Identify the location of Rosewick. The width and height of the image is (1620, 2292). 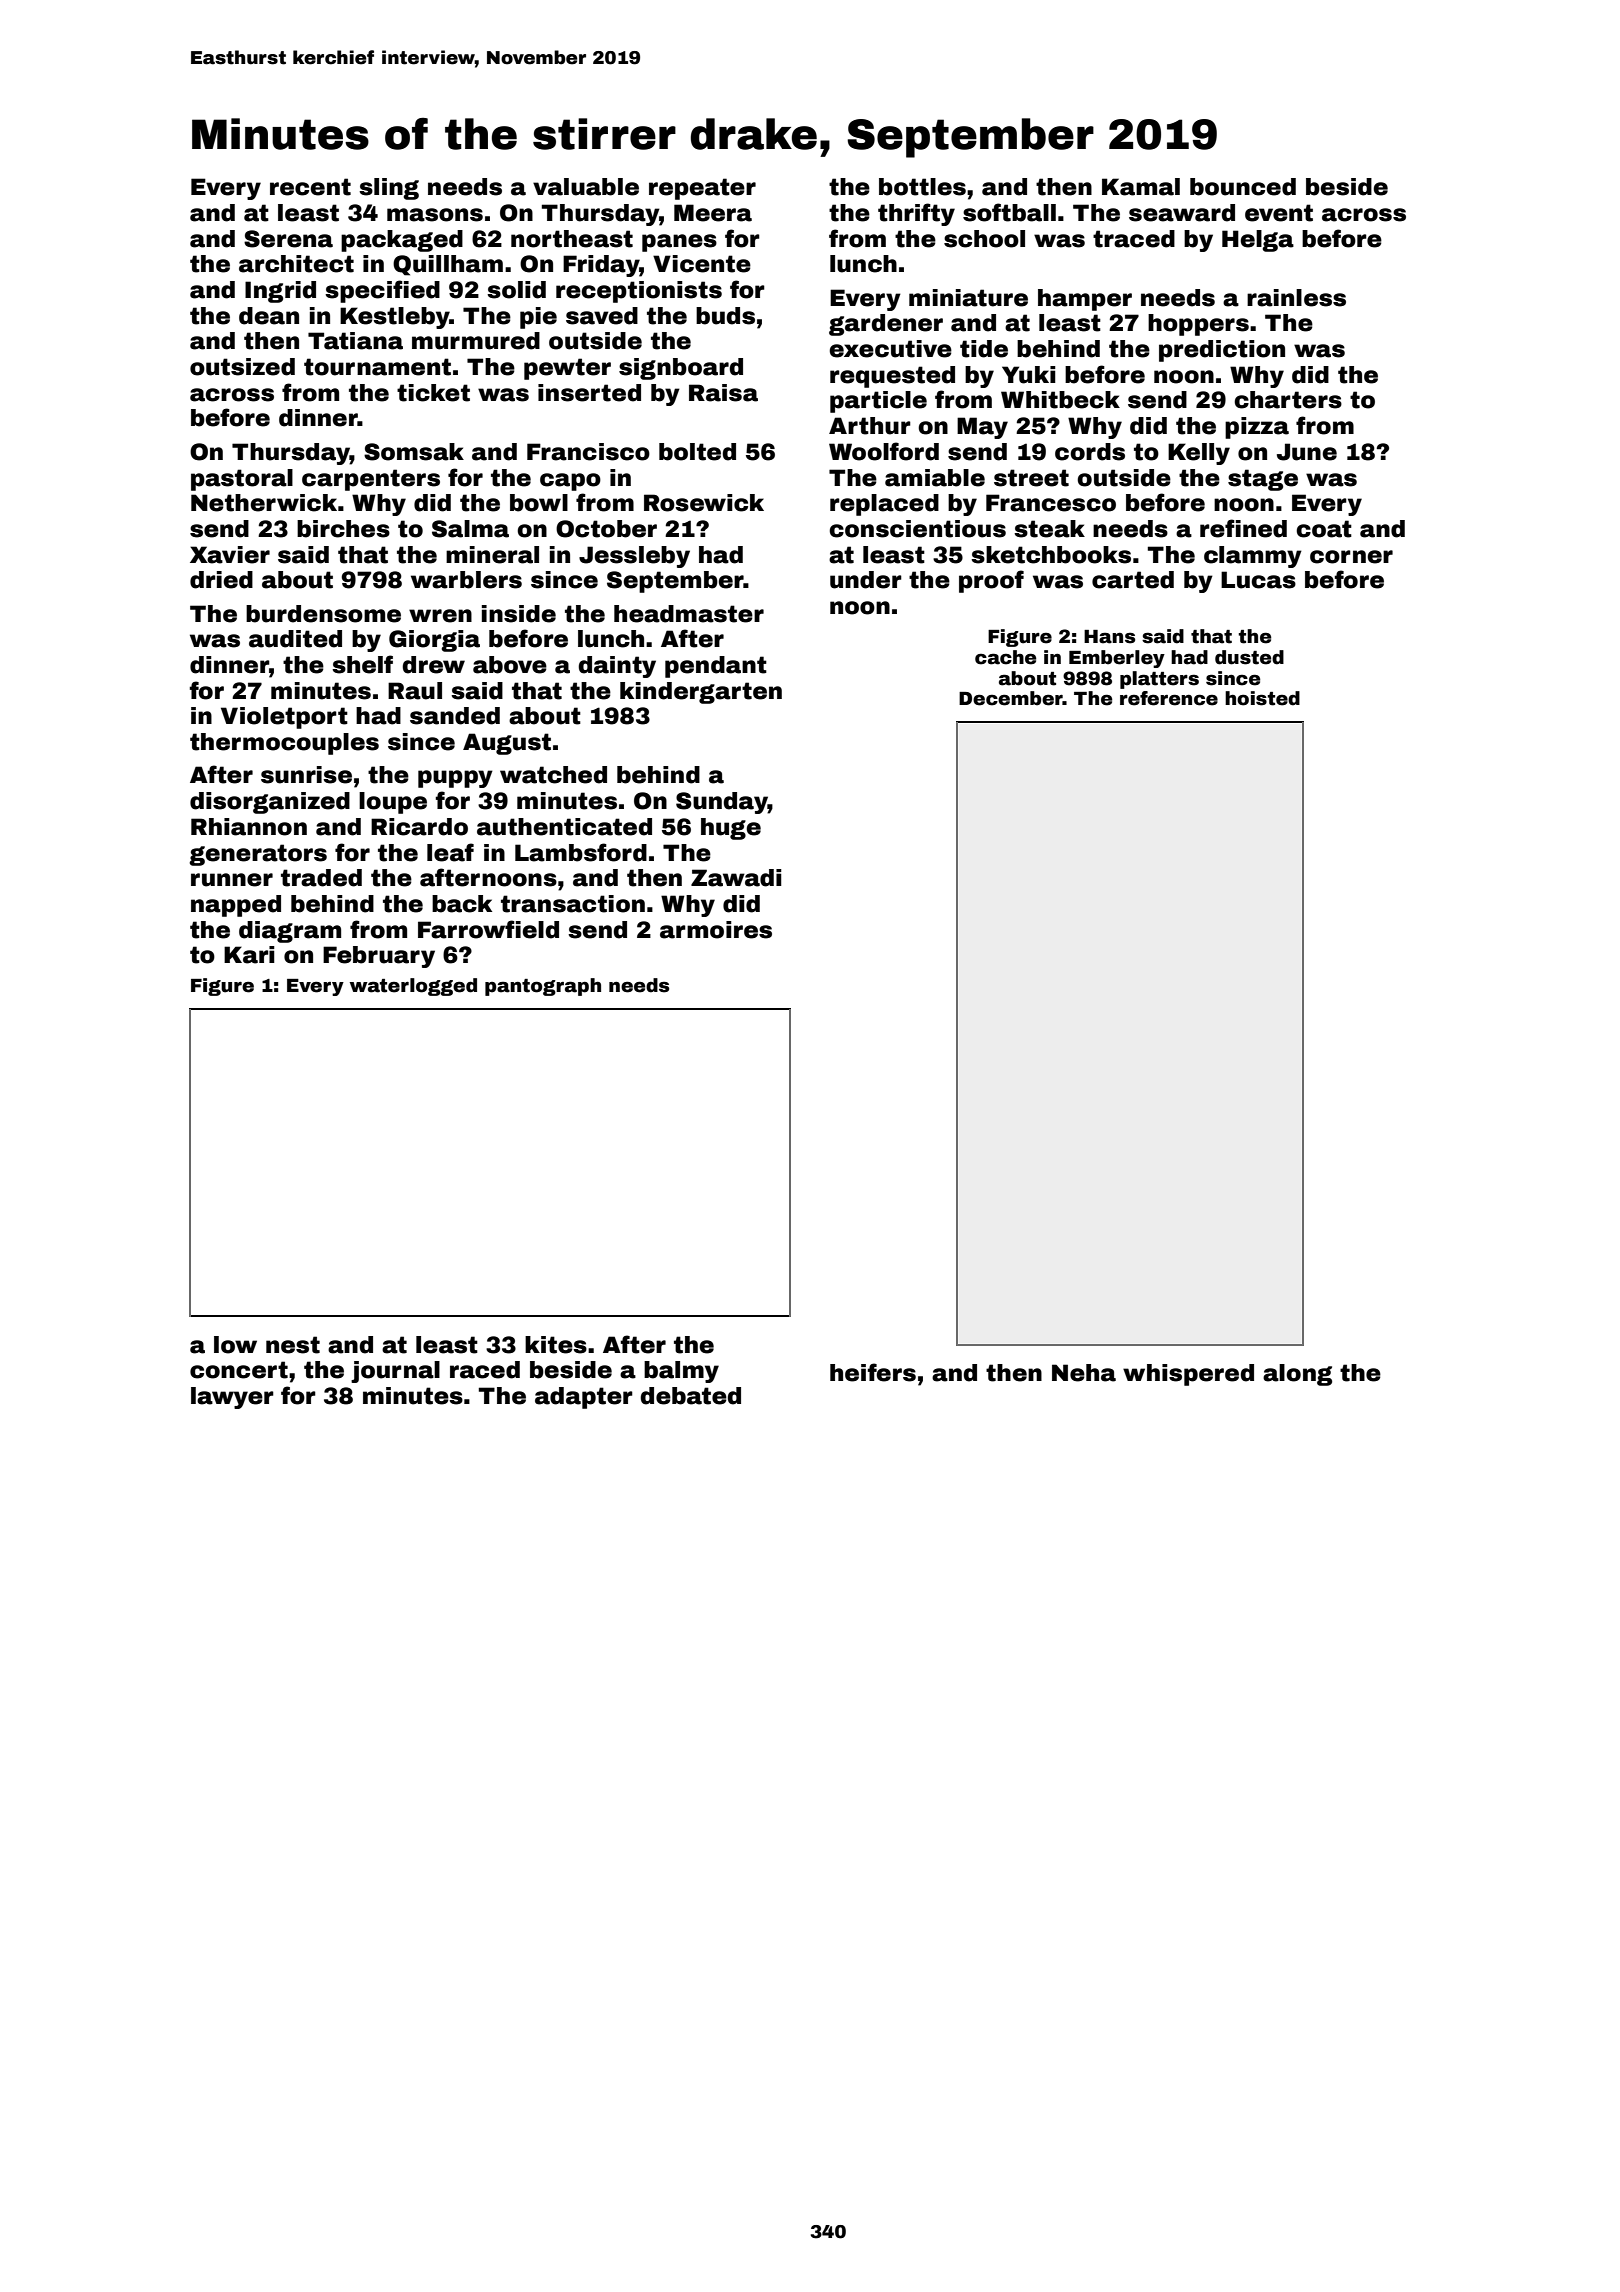
(704, 503).
